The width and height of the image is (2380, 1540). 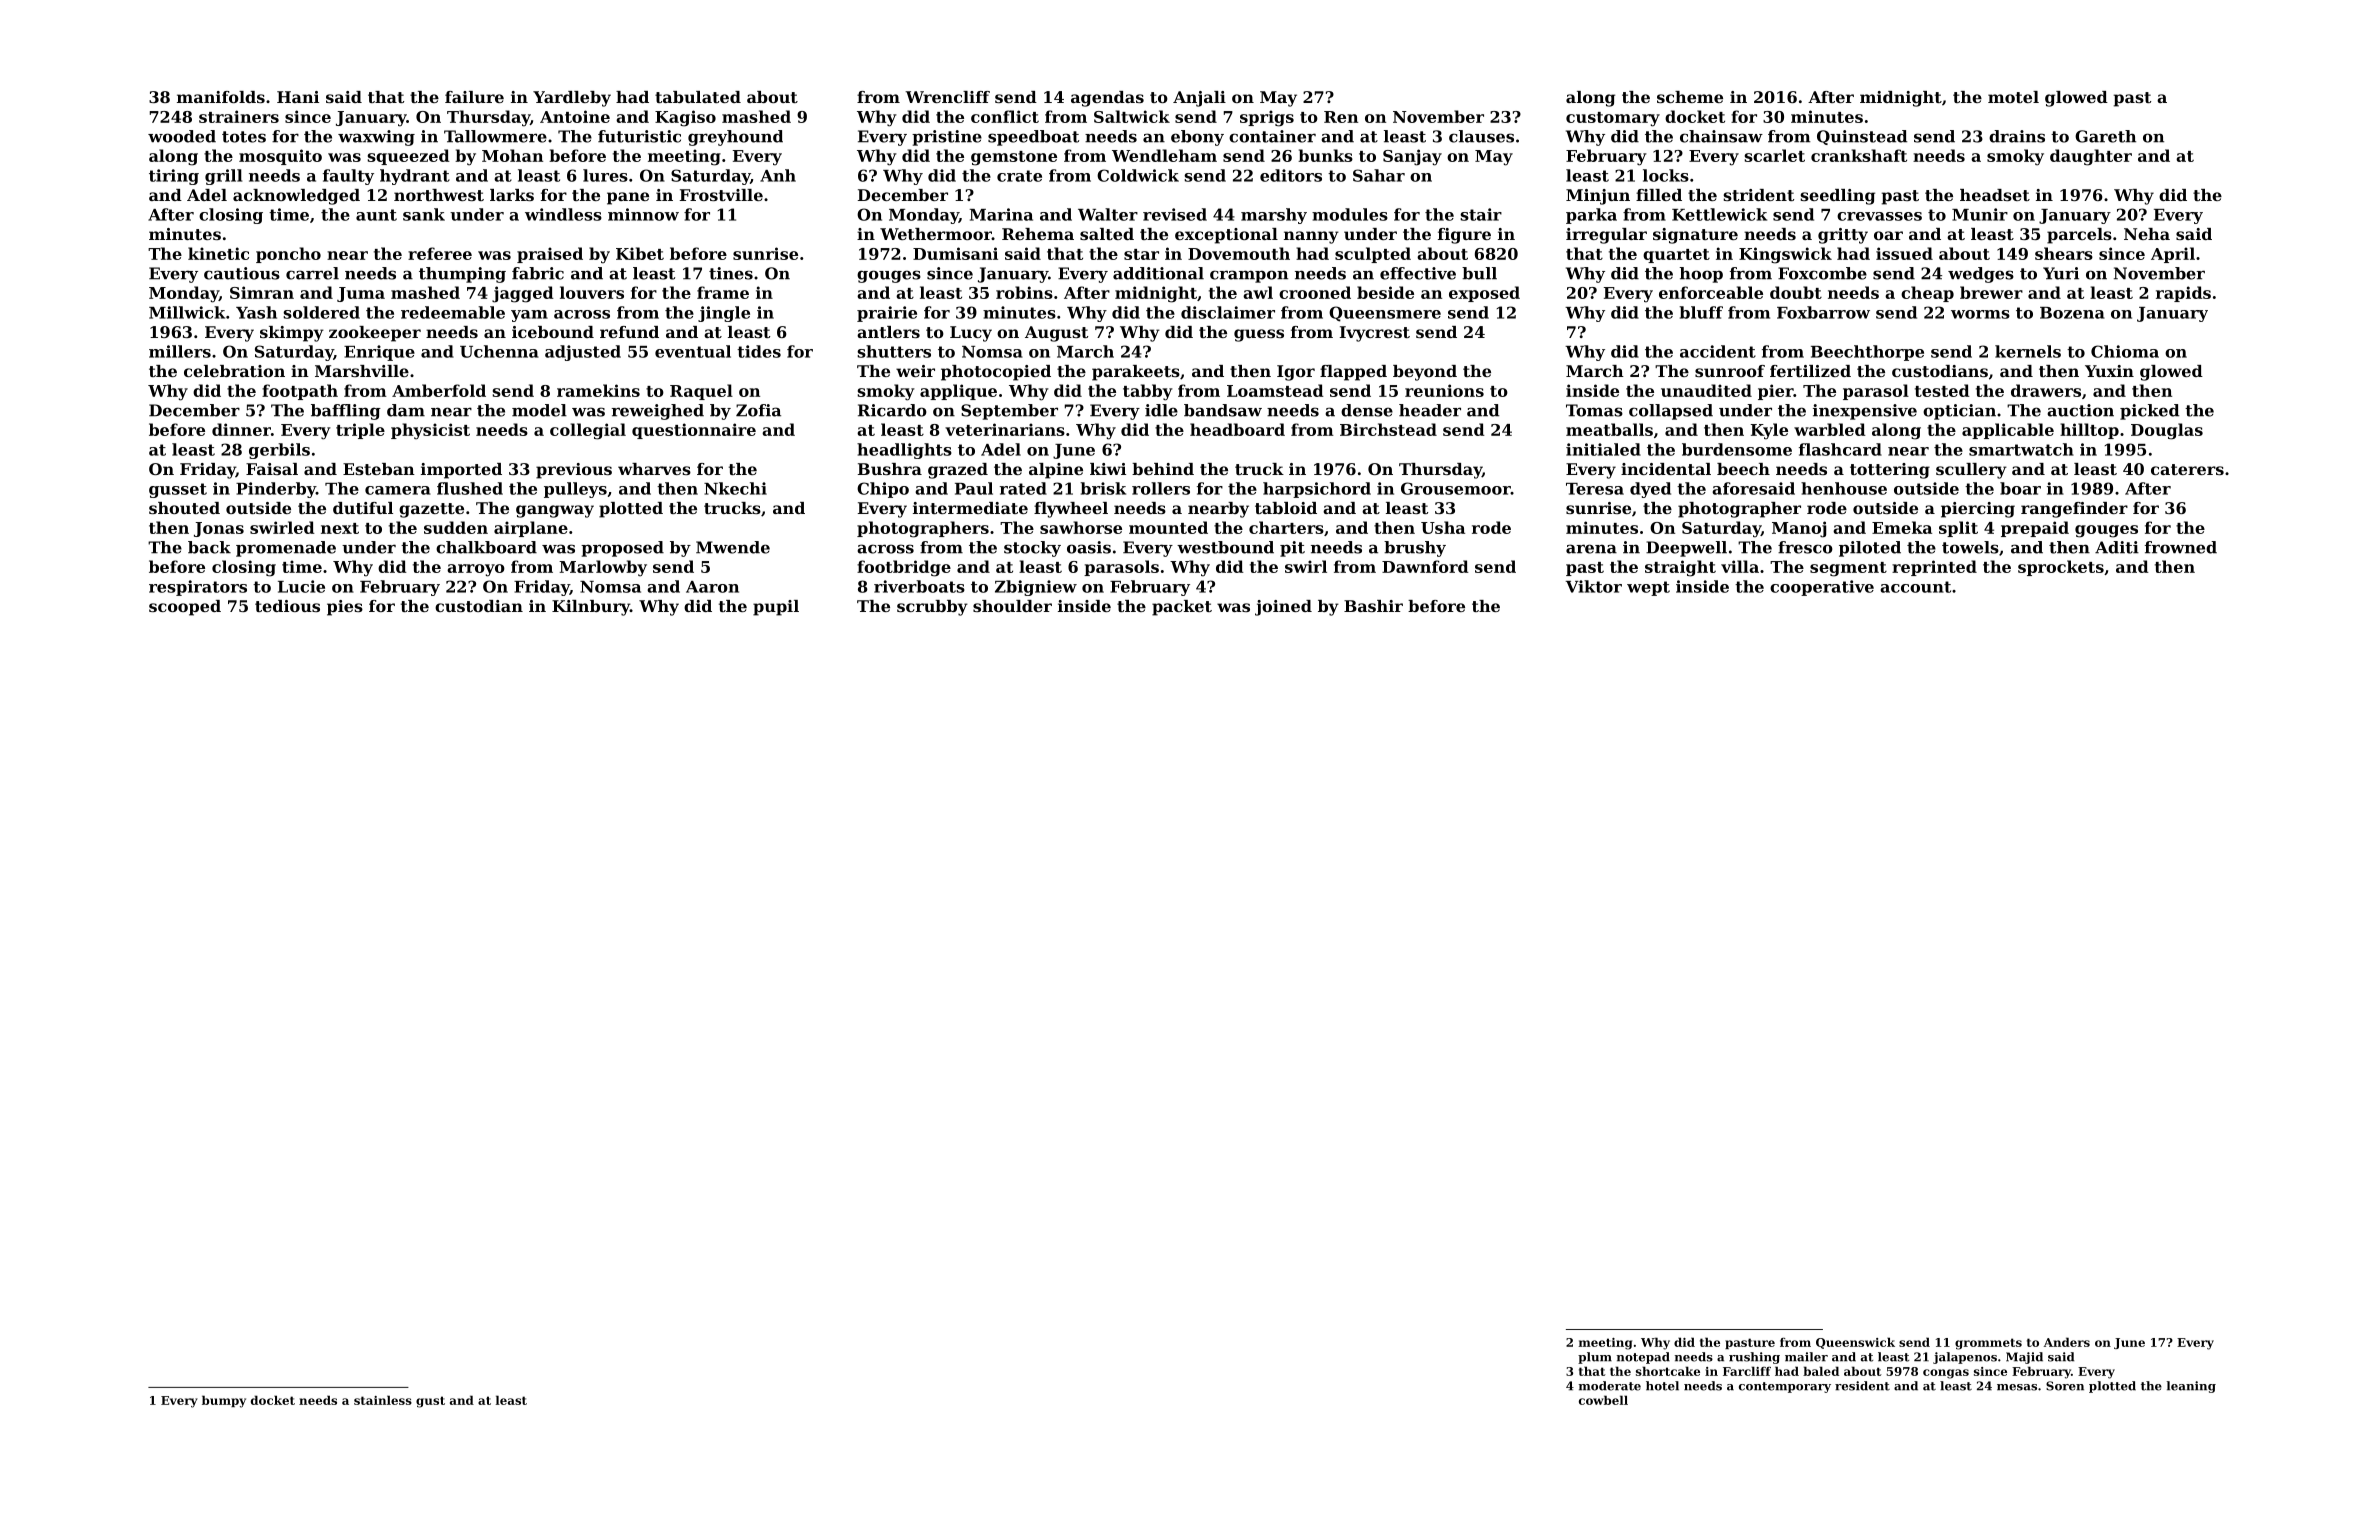 What do you see at coordinates (1855, 1343) in the image?
I see `Queenswick` at bounding box center [1855, 1343].
